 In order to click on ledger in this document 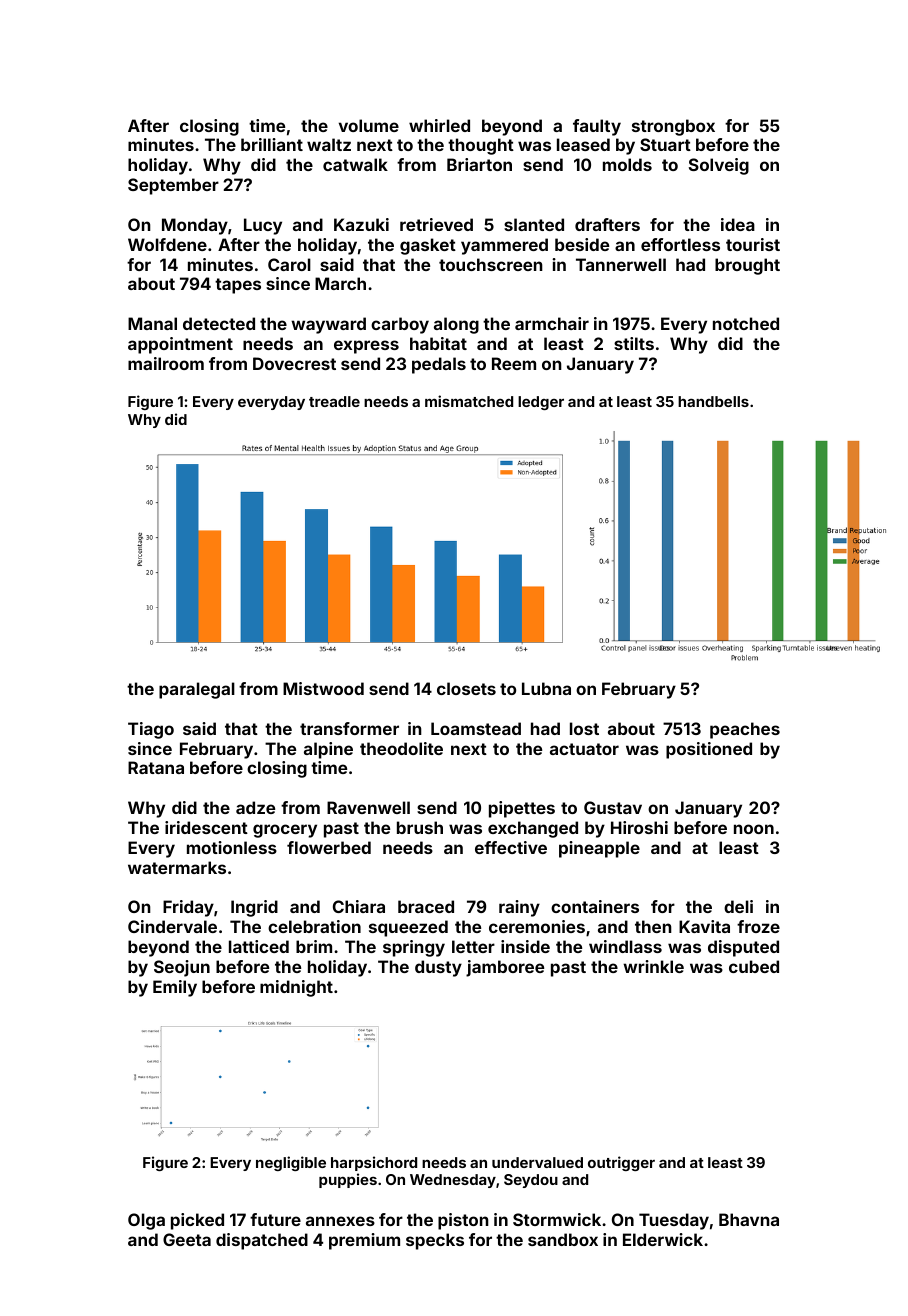, I will do `click(541, 403)`.
